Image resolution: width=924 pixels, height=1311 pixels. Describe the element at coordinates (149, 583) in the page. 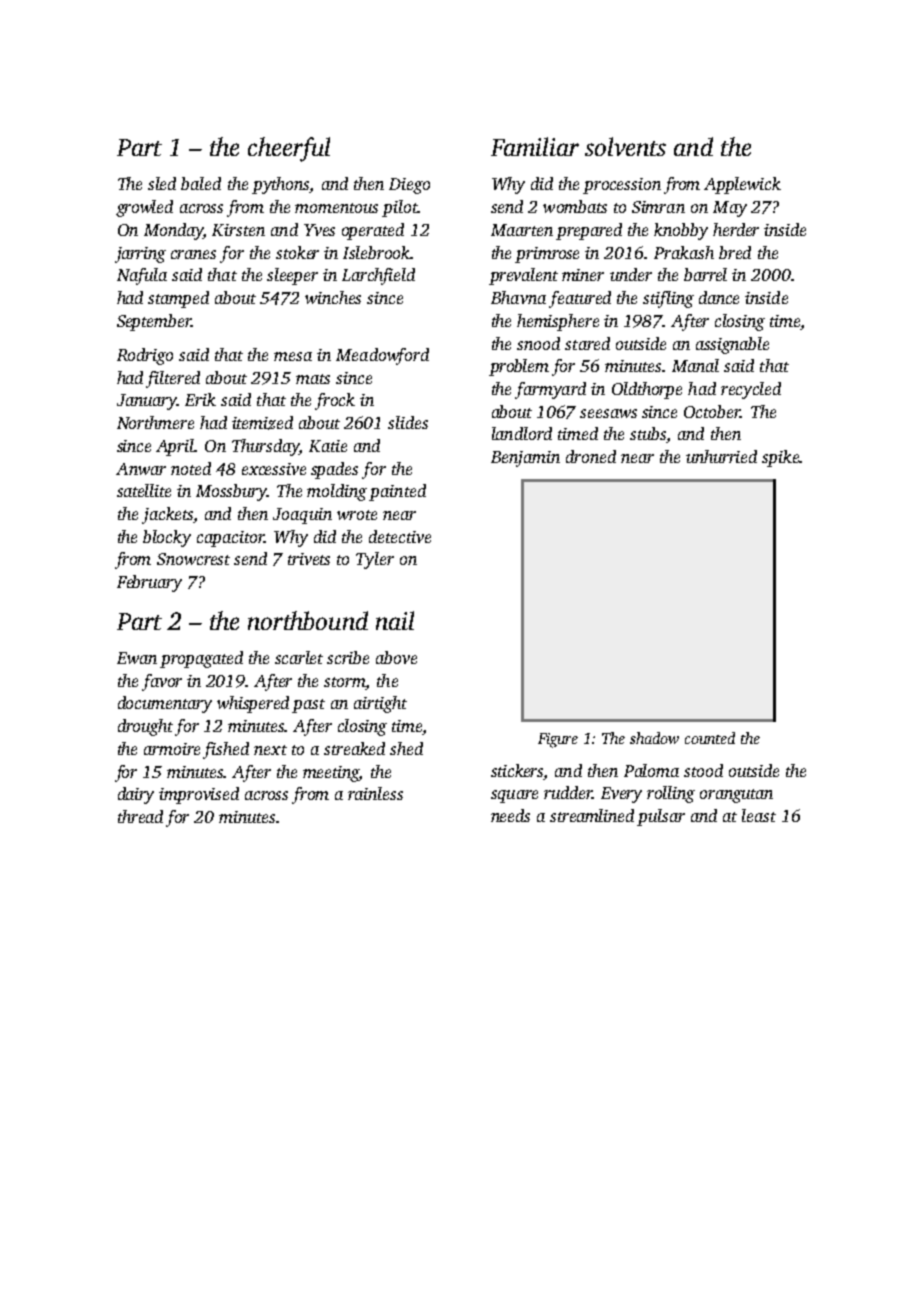

I see `February` at that location.
